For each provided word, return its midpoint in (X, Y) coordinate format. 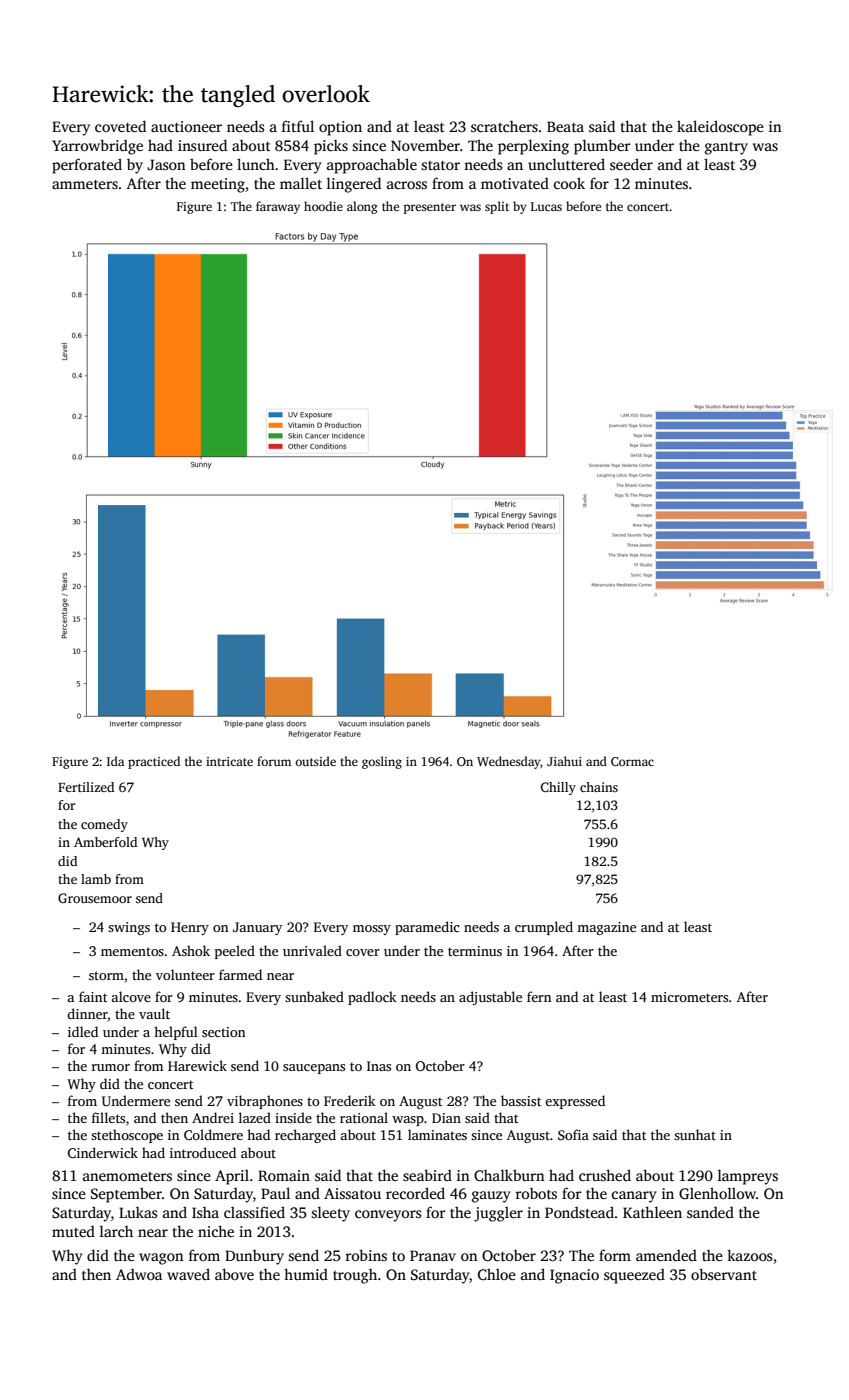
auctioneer (186, 126)
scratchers (504, 126)
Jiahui (564, 761)
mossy (372, 930)
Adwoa (139, 1274)
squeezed (634, 1276)
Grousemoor (95, 898)
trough (355, 1276)
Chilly (558, 788)
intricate (229, 761)
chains (599, 787)
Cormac (632, 761)
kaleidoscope (720, 128)
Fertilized (86, 787)
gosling (382, 762)
